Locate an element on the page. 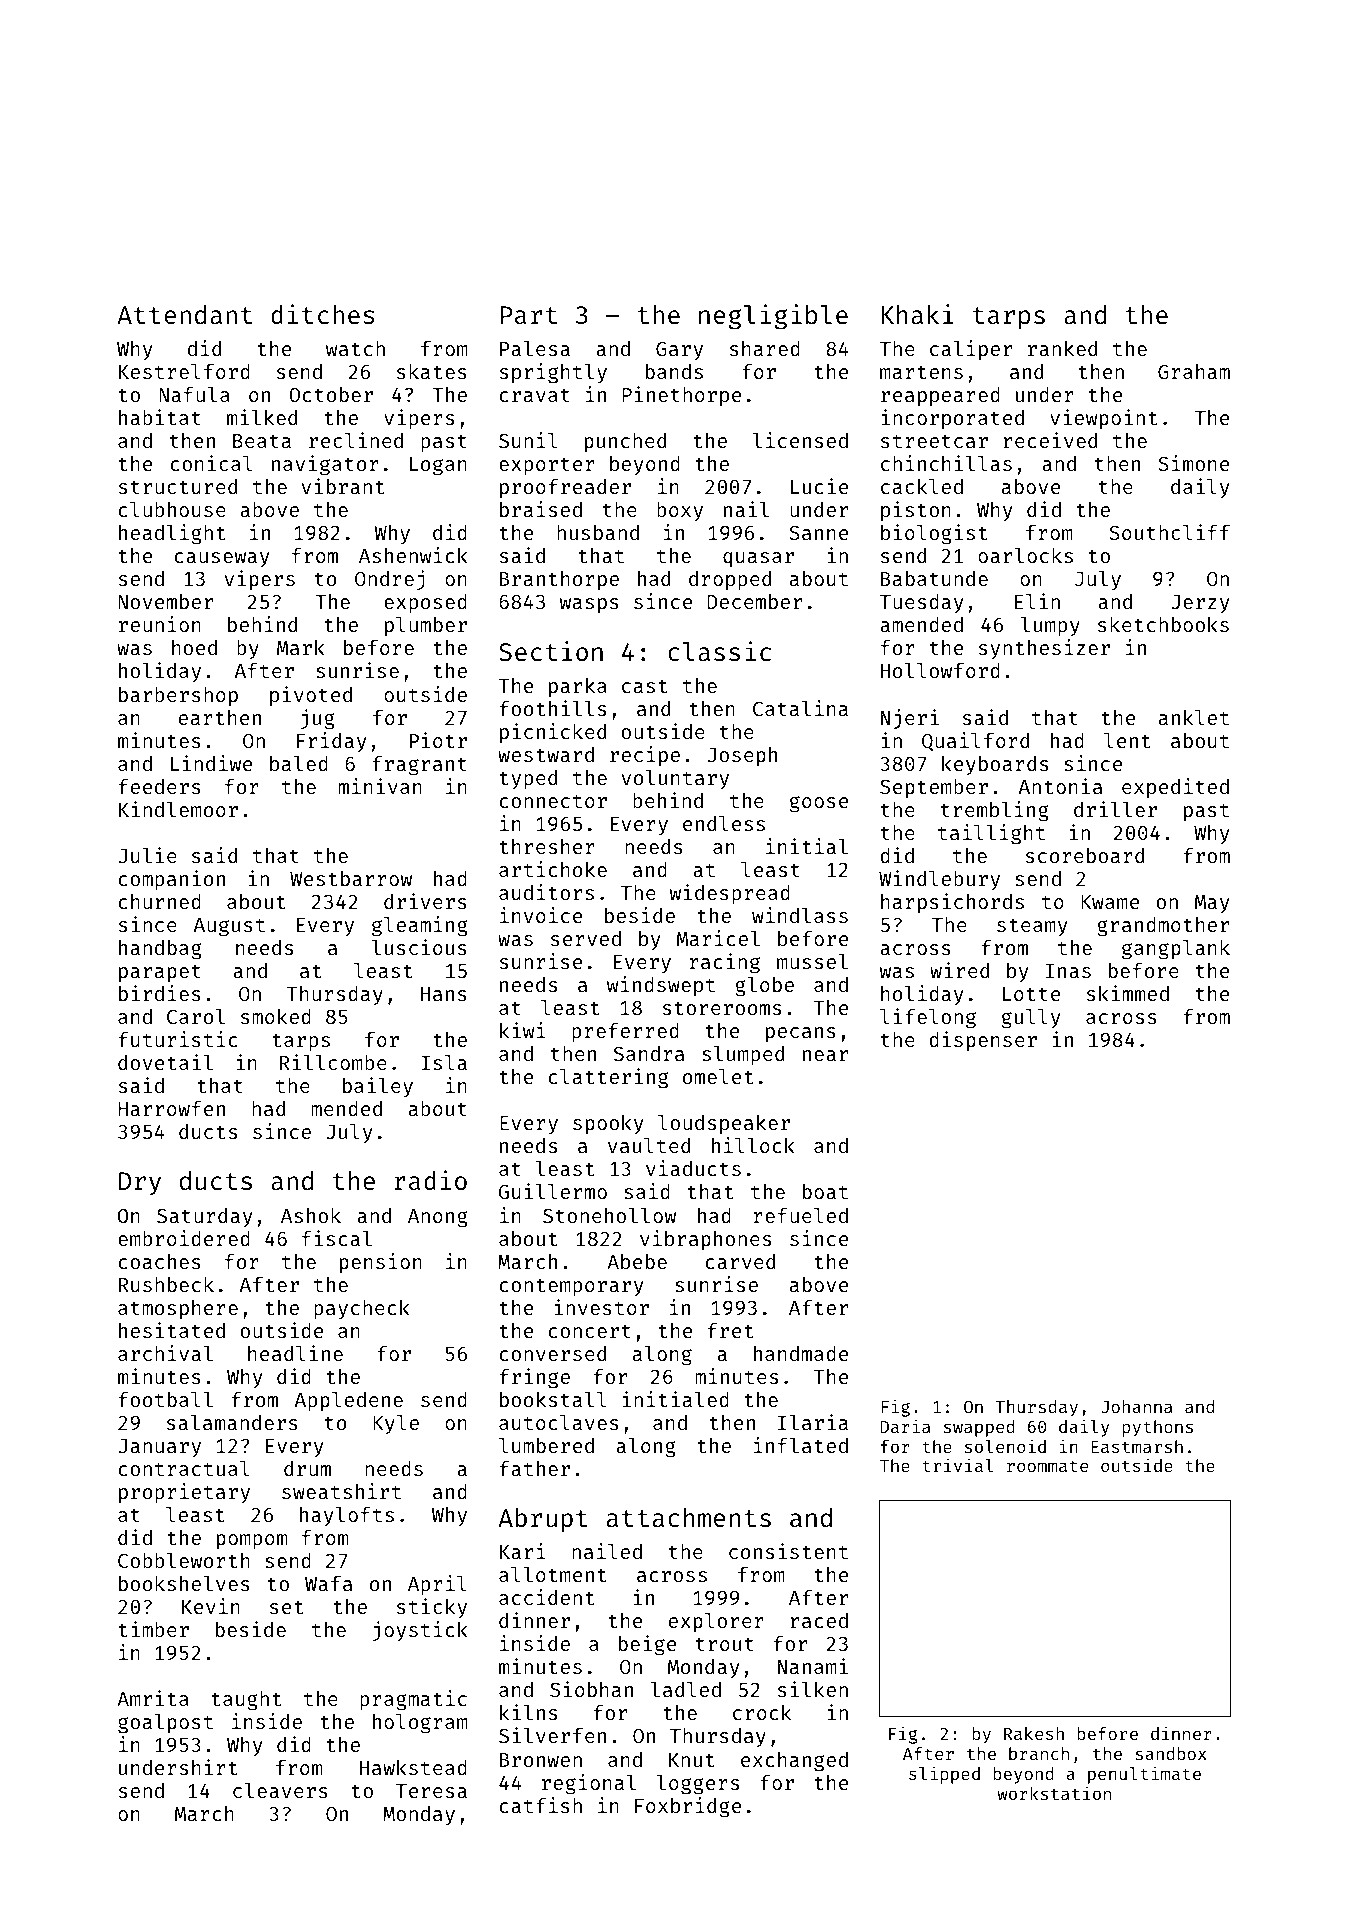 This image has width=1348, height=1906. Attendant is located at coordinates (184, 315).
